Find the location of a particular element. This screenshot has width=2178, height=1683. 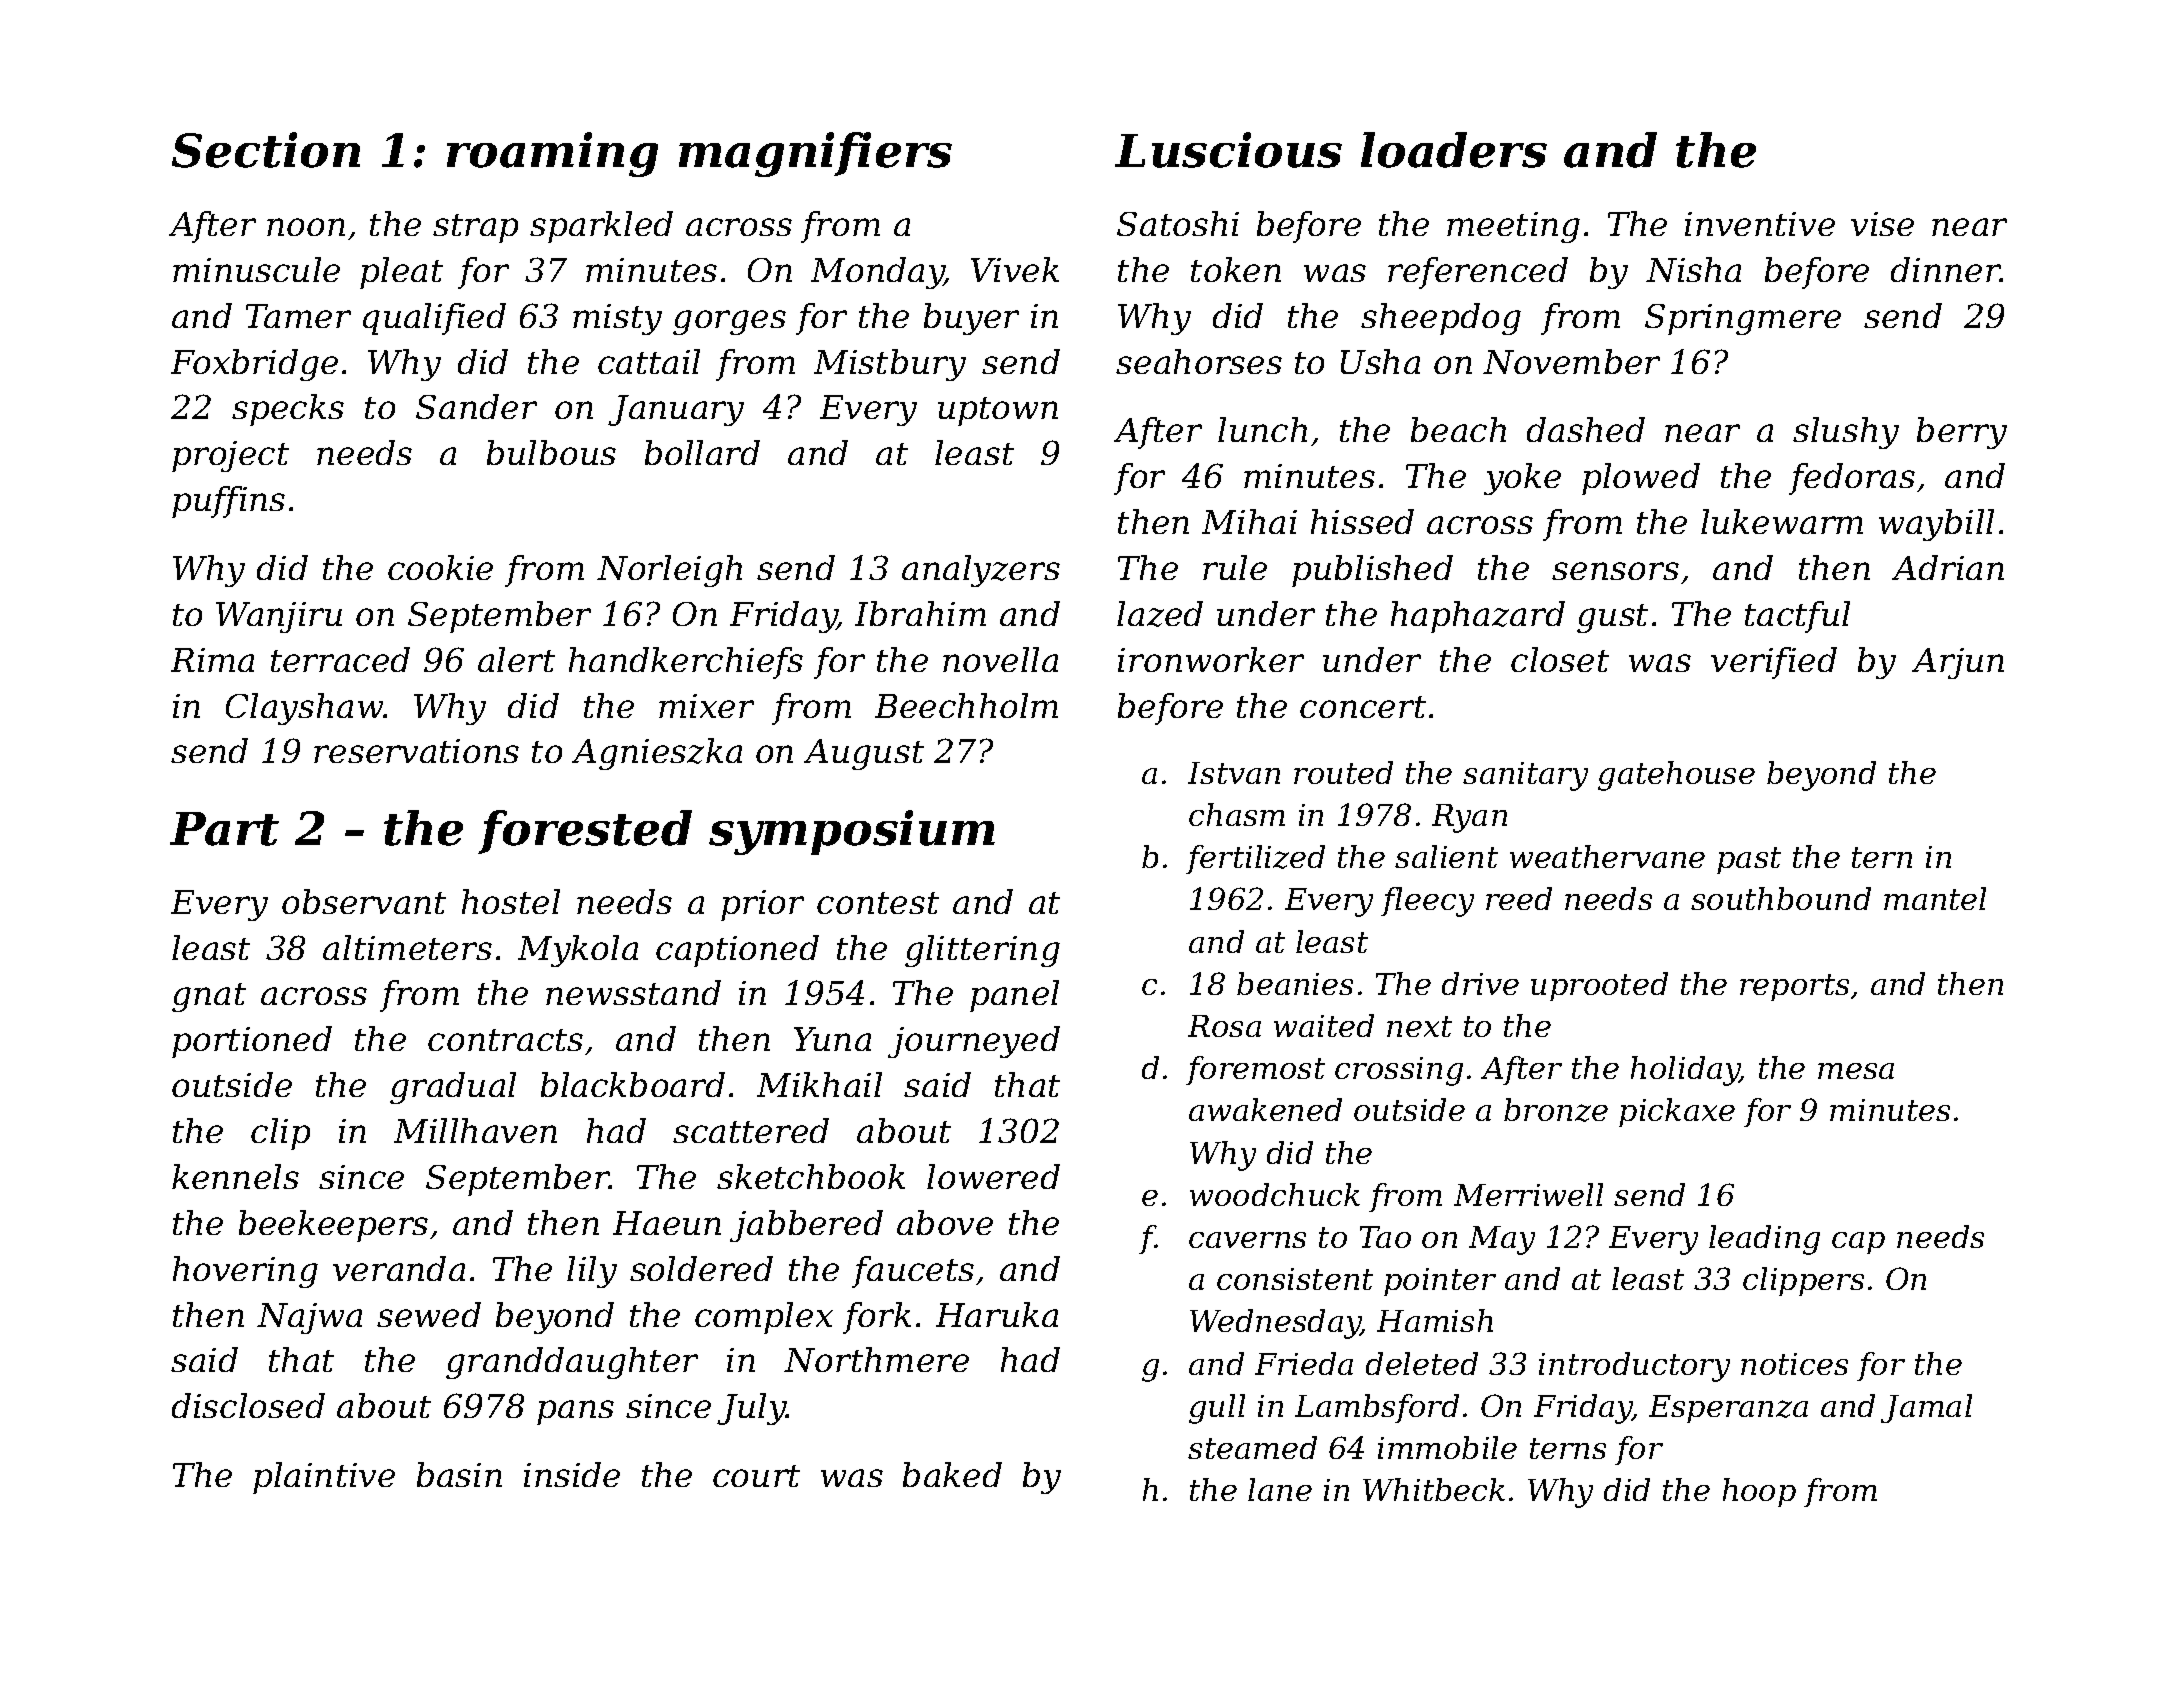

mesa is located at coordinates (1856, 1071).
